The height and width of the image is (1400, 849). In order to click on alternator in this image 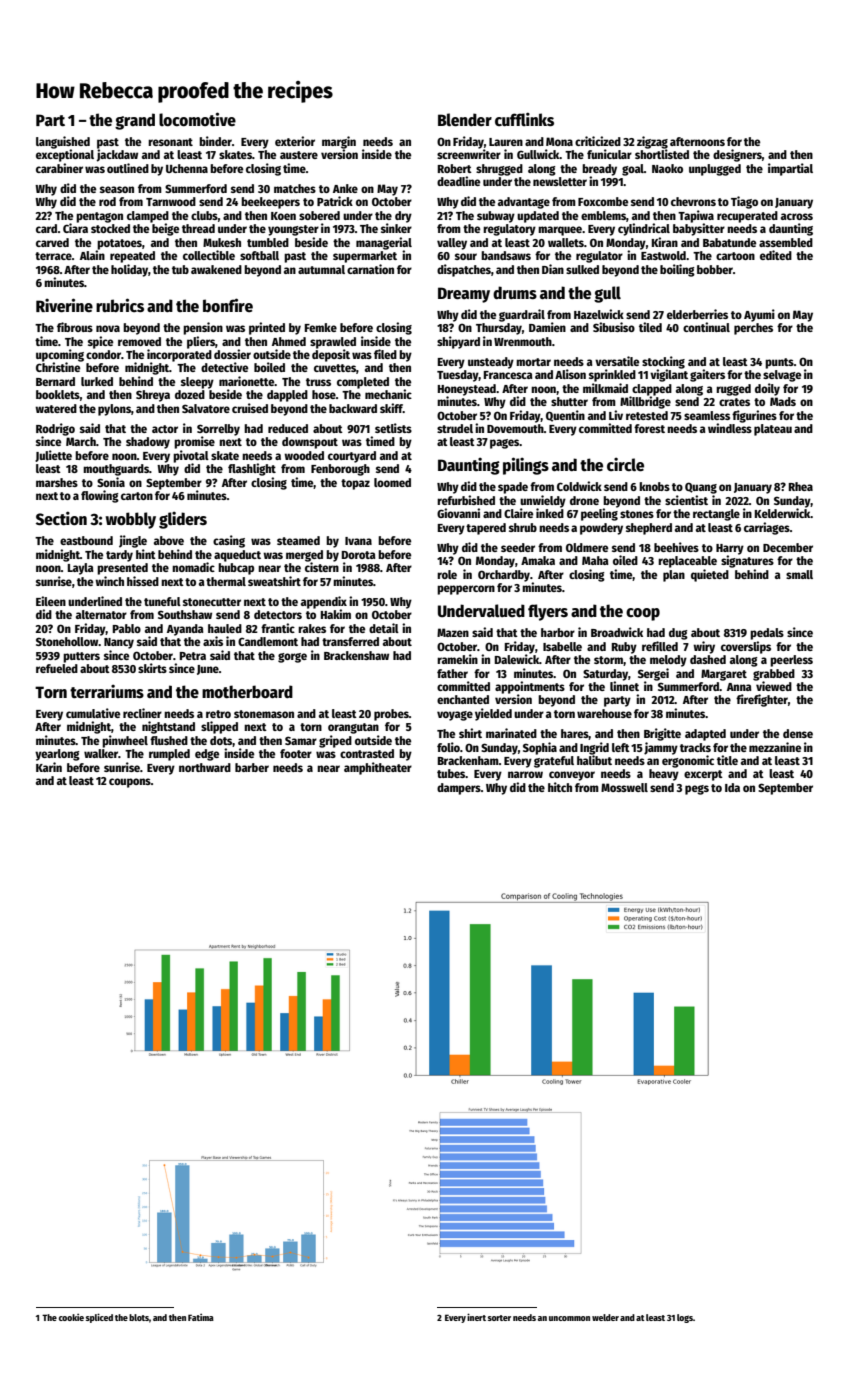, I will do `click(101, 614)`.
